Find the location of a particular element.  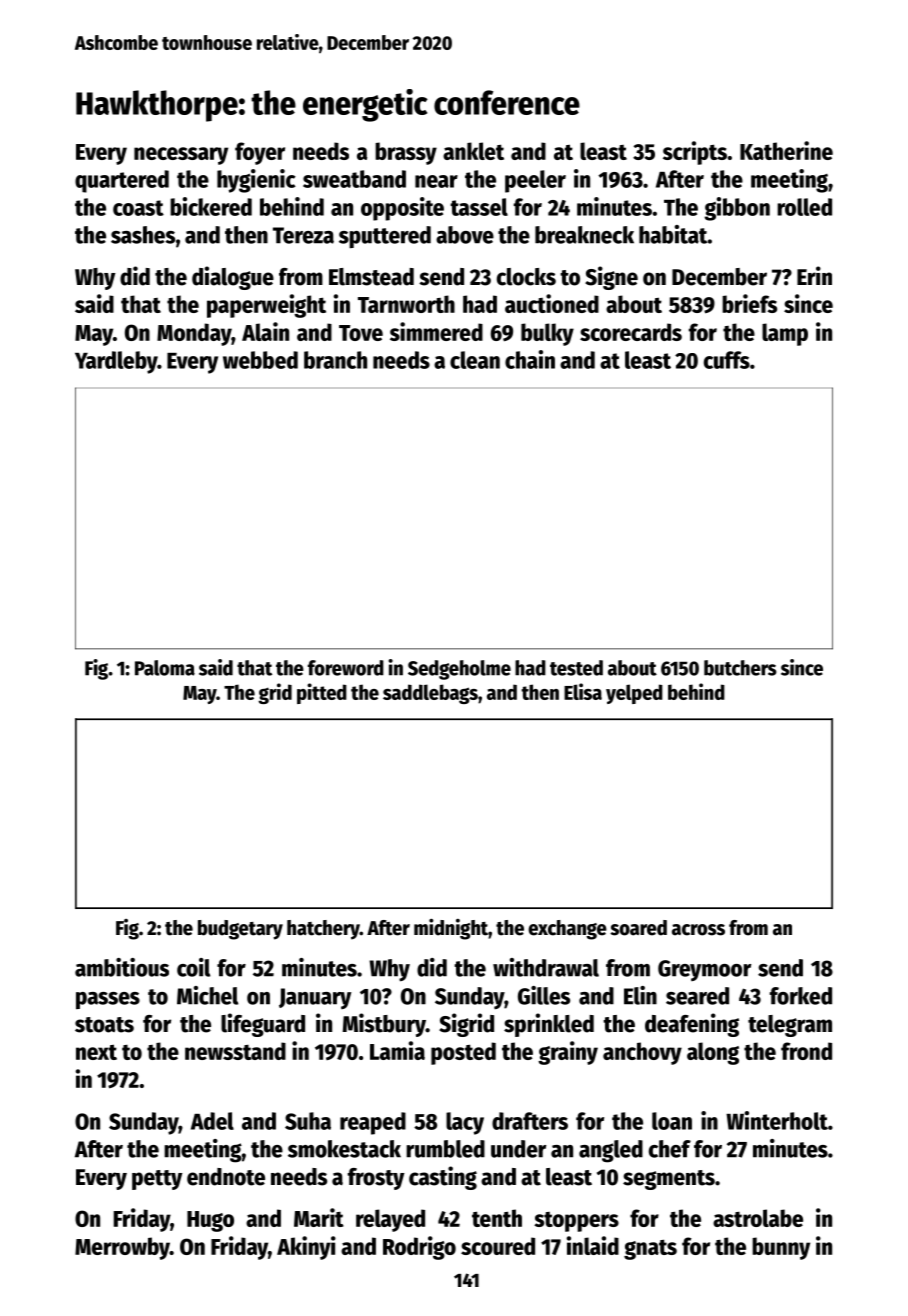

cuffs is located at coordinates (727, 360).
